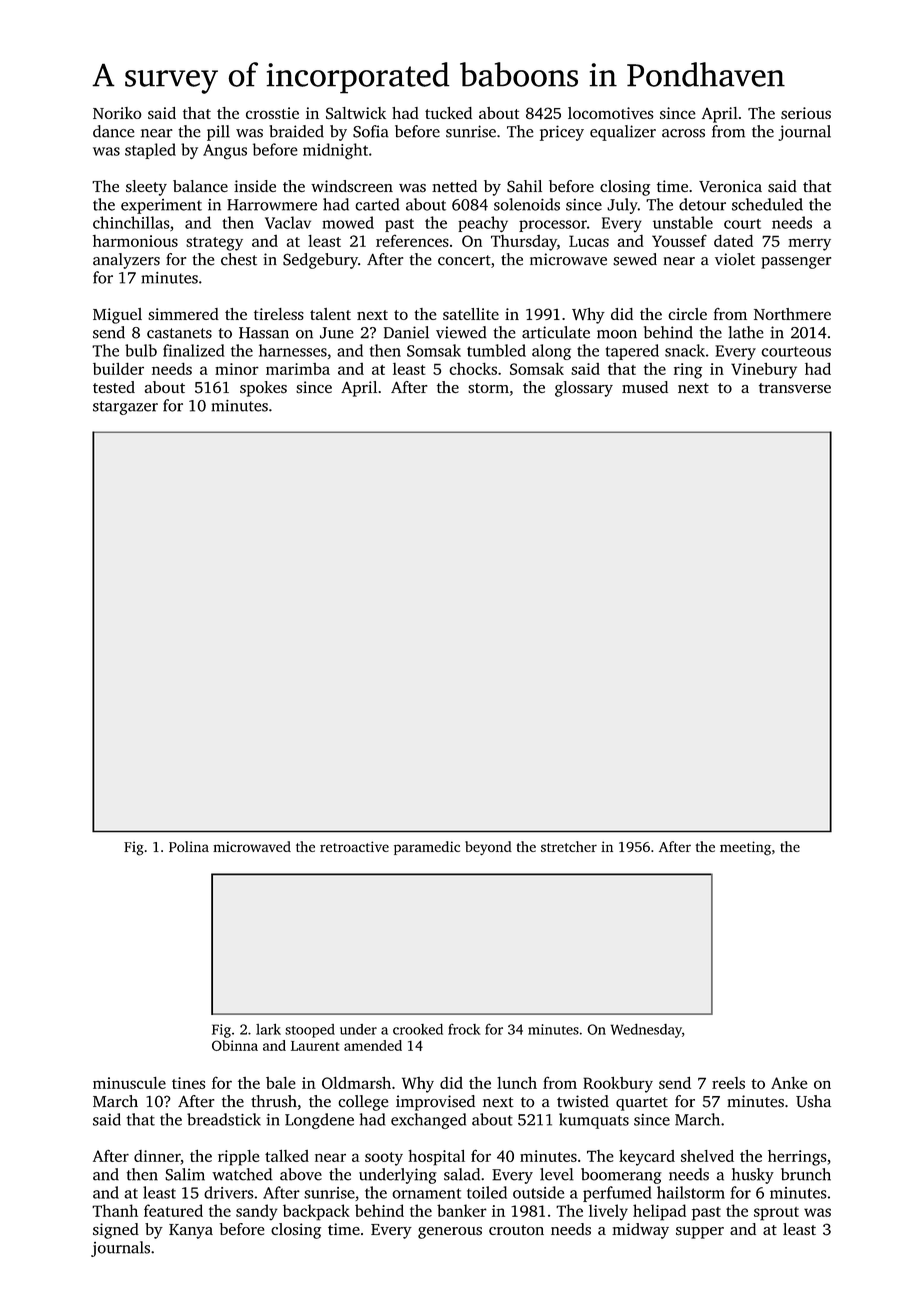 The height and width of the document is (1308, 924). I want to click on meeting, so click(745, 848).
